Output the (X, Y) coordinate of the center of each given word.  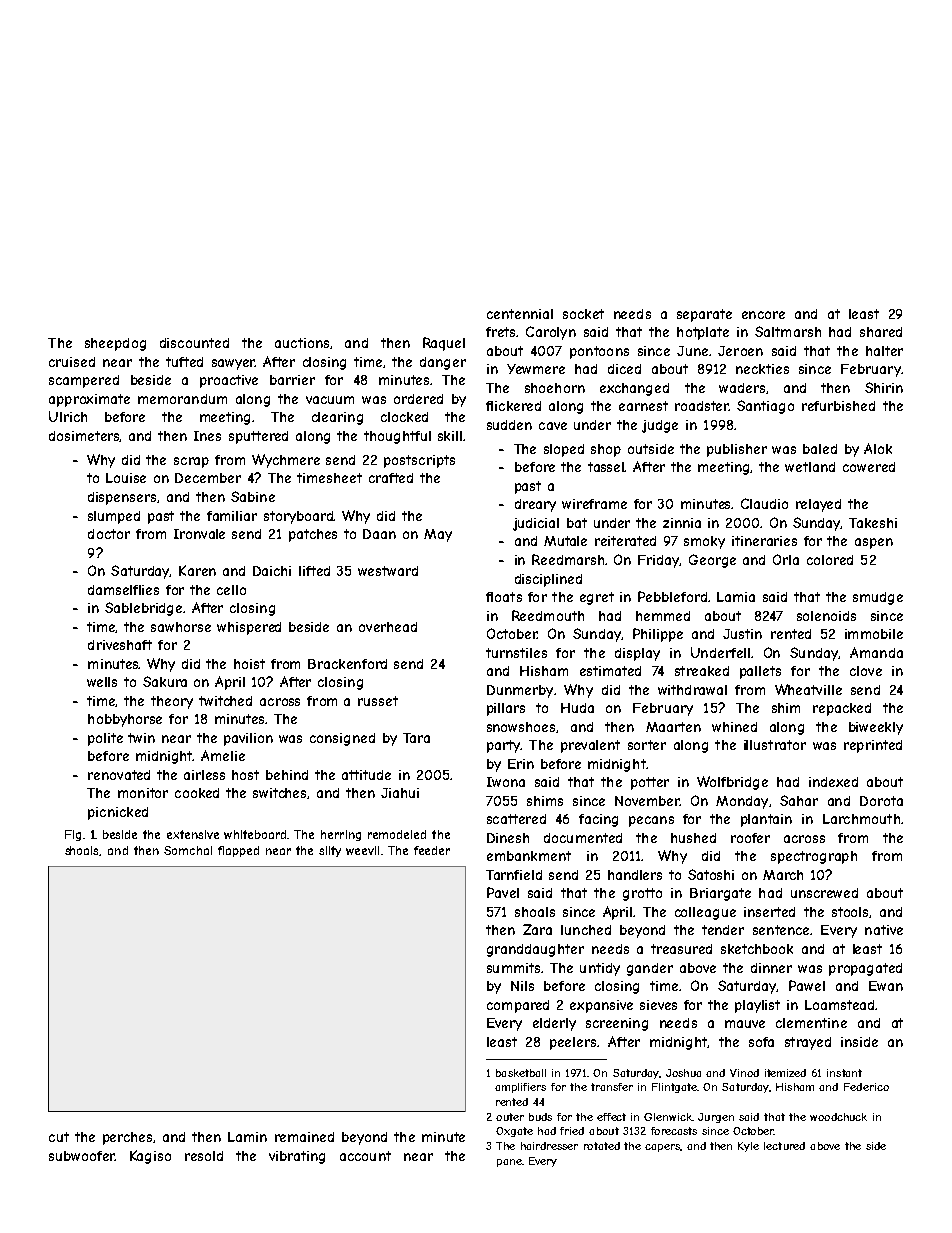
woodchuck (838, 1117)
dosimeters (84, 436)
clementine (811, 1023)
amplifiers (520, 1088)
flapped (238, 851)
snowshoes (521, 727)
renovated (119, 775)
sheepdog (115, 344)
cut (59, 1137)
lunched (586, 930)
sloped (564, 450)
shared (881, 332)
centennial (520, 314)
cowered (869, 467)
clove (866, 671)
